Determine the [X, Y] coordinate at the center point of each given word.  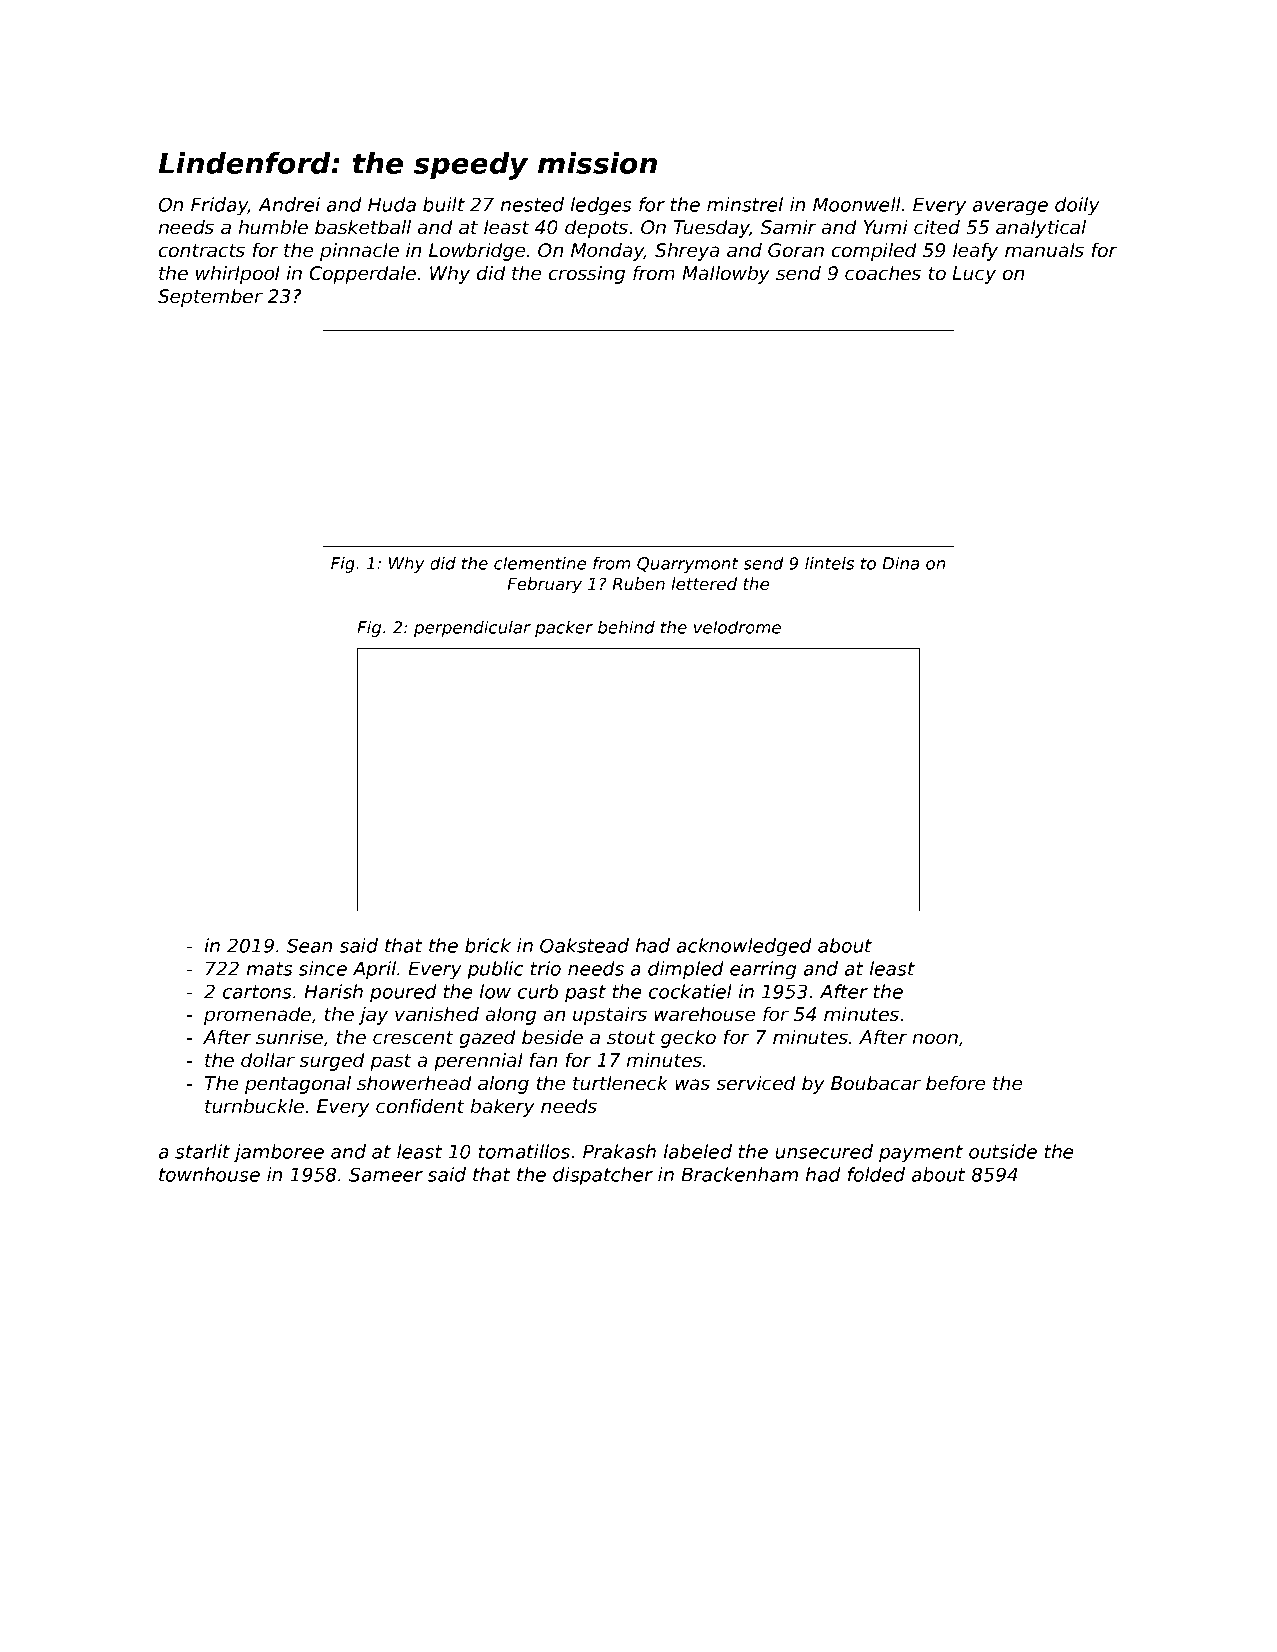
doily [1077, 206]
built [444, 204]
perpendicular [472, 629]
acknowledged [744, 947]
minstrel [745, 204]
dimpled [686, 970]
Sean [309, 945]
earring [763, 970]
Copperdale [363, 274]
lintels [829, 563]
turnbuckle [254, 1106]
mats [269, 969]
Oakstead [584, 945]
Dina [900, 563]
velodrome [737, 627]
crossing [587, 274]
